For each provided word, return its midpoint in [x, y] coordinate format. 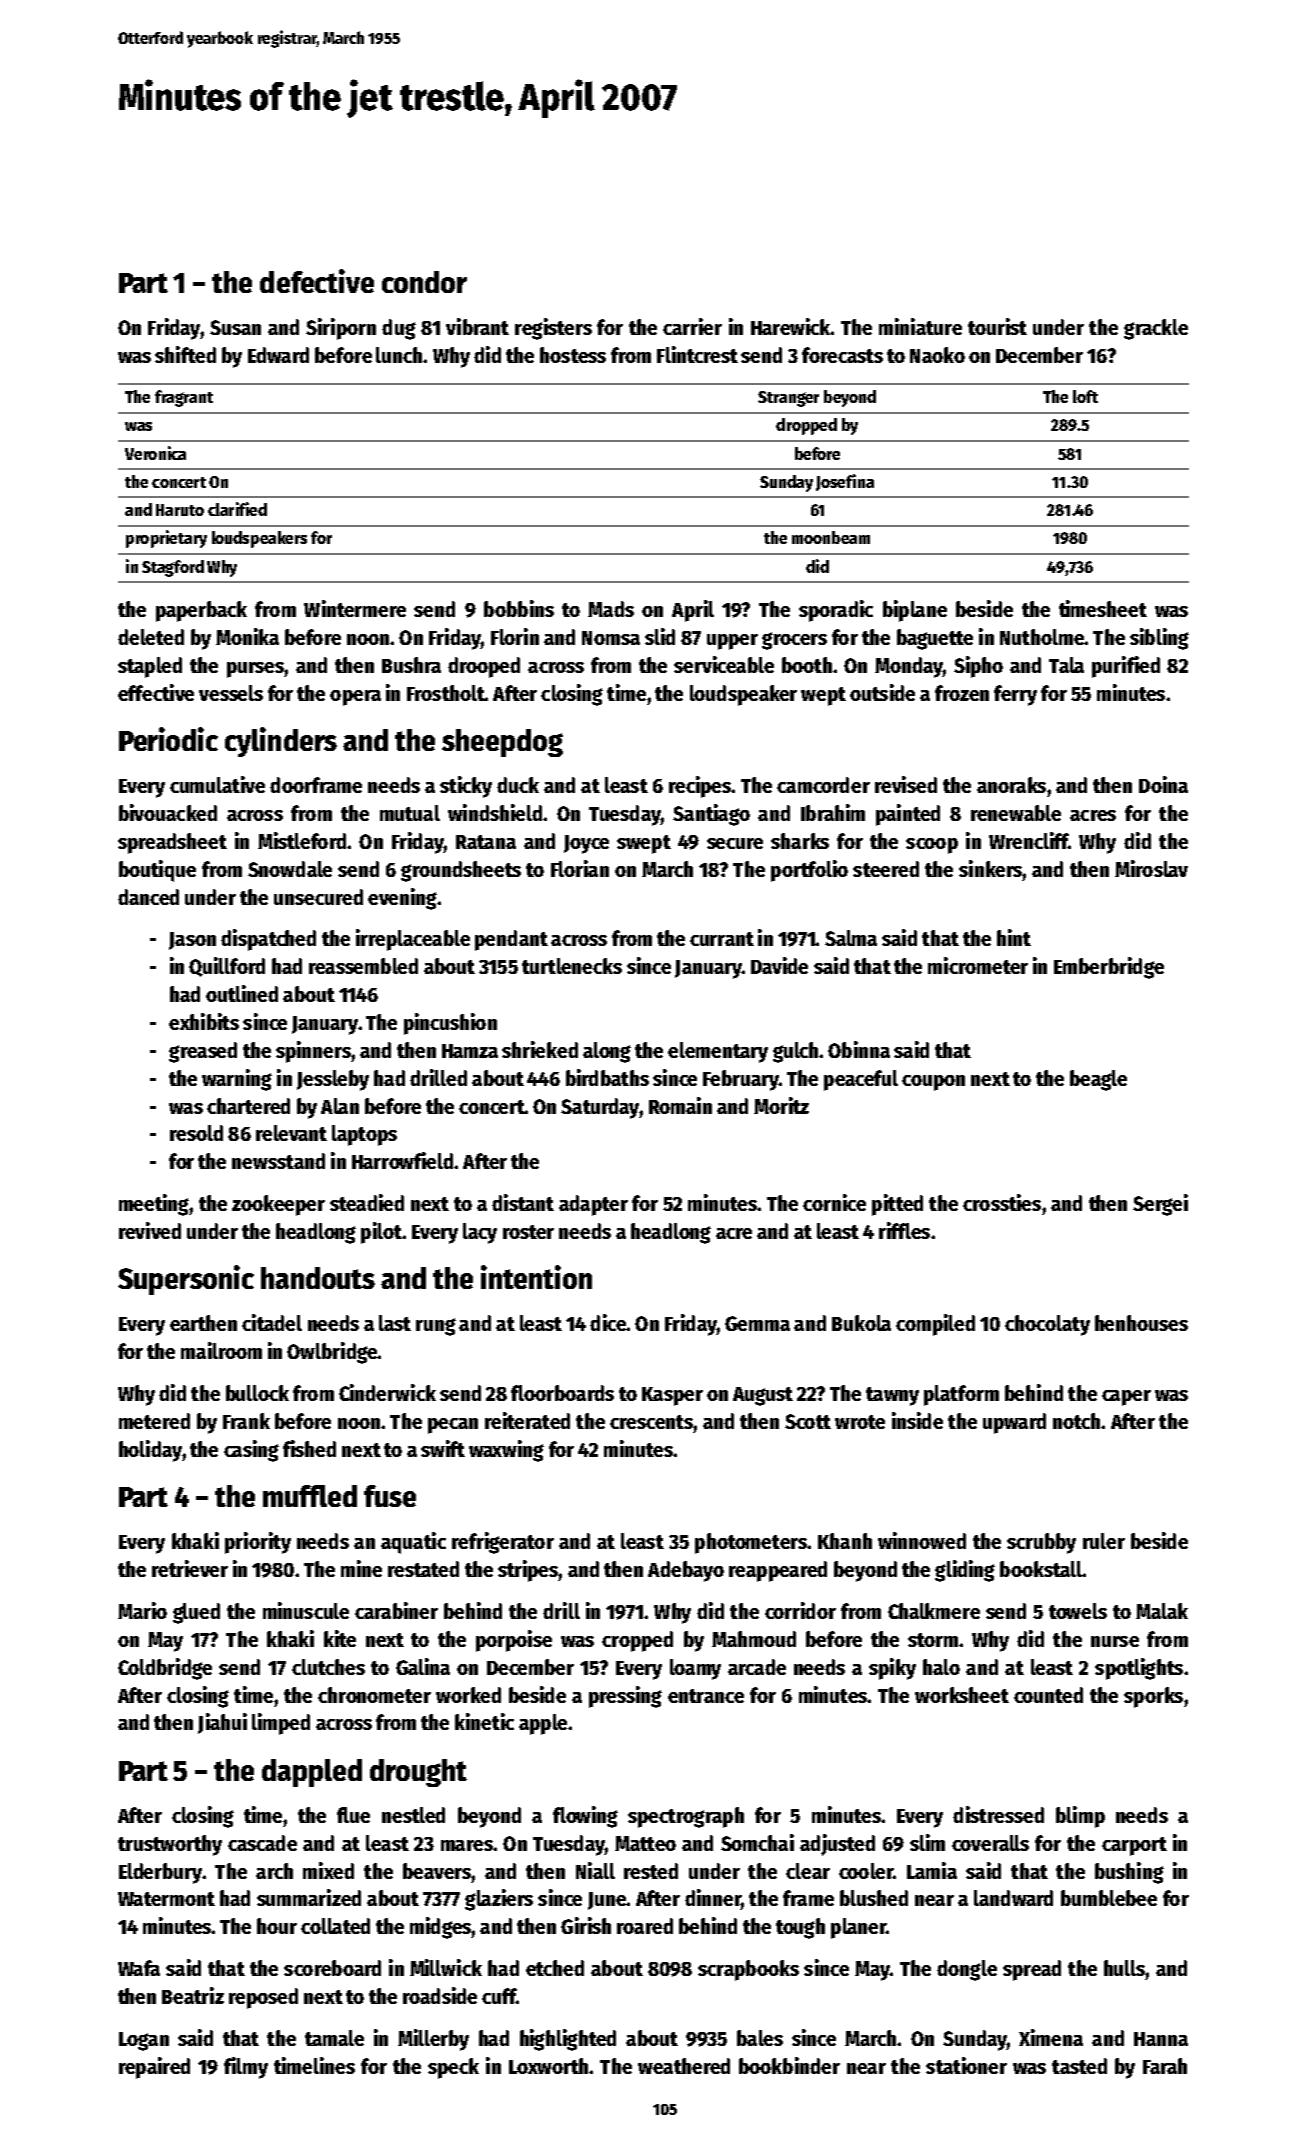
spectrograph [686, 1817]
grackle [1156, 329]
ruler [1104, 1541]
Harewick [790, 326]
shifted [185, 354]
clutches [328, 1667]
